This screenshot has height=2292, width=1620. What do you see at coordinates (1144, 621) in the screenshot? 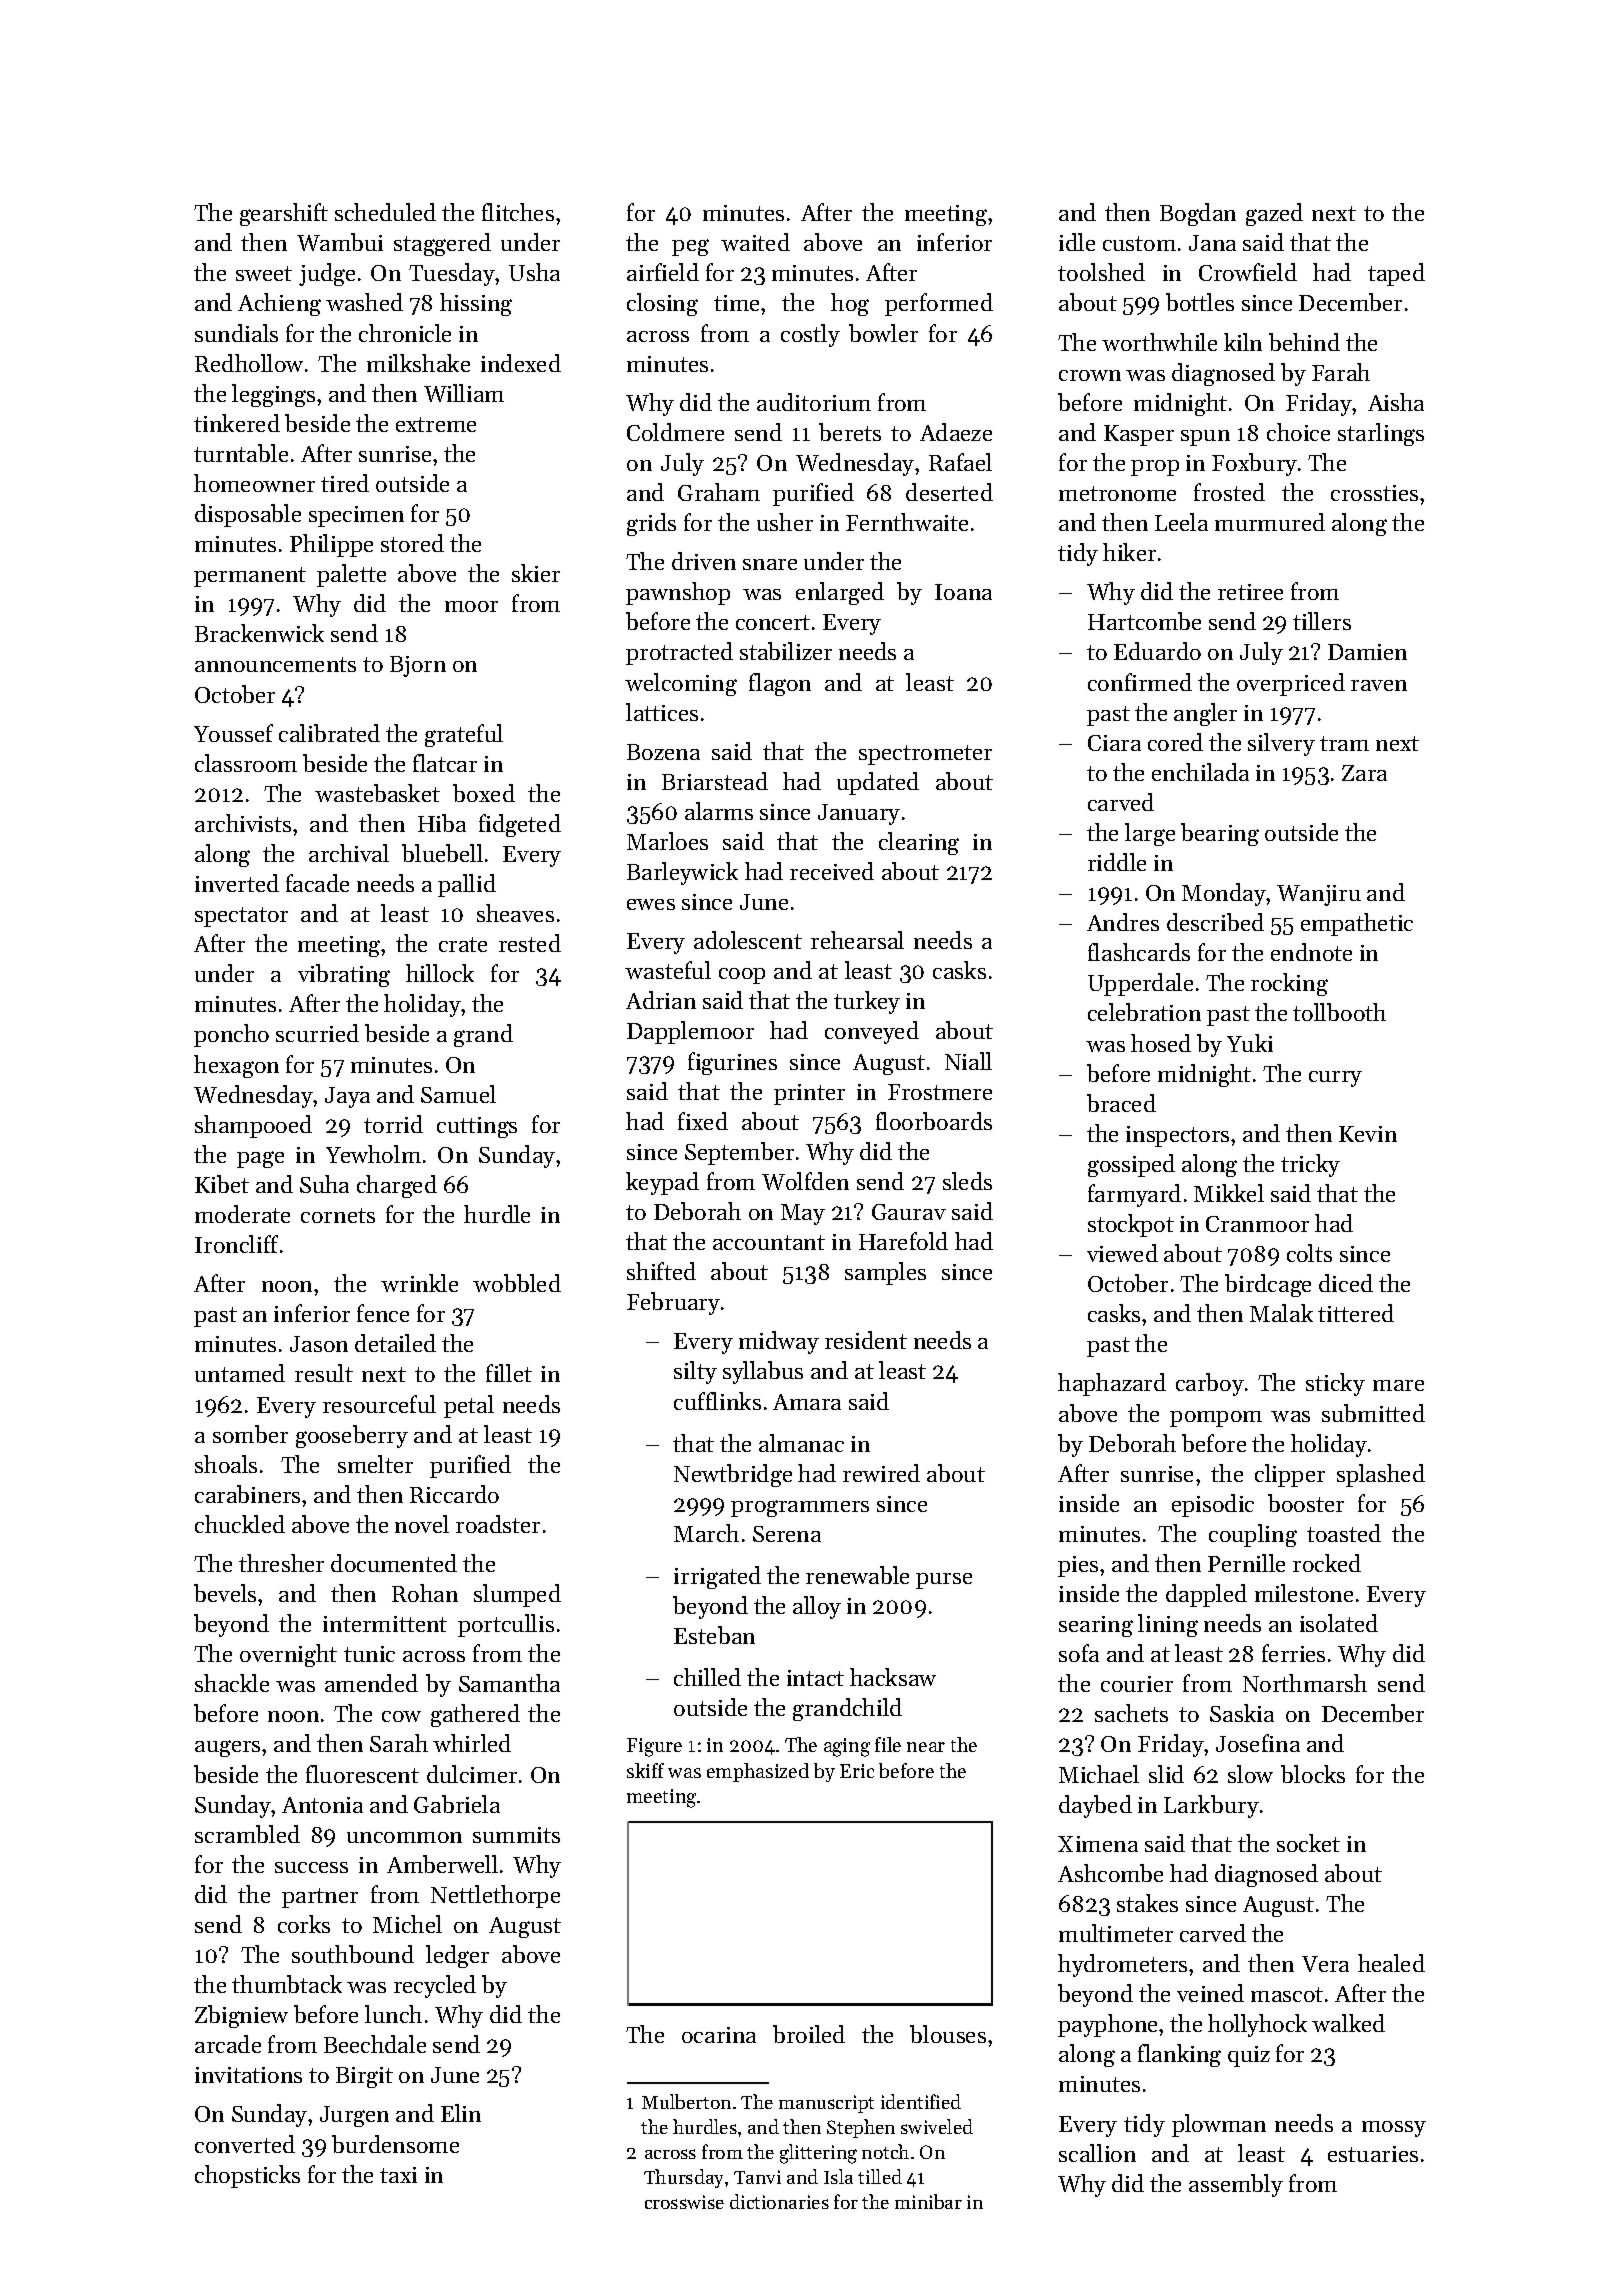
I see `Hartcombe` at bounding box center [1144, 621].
